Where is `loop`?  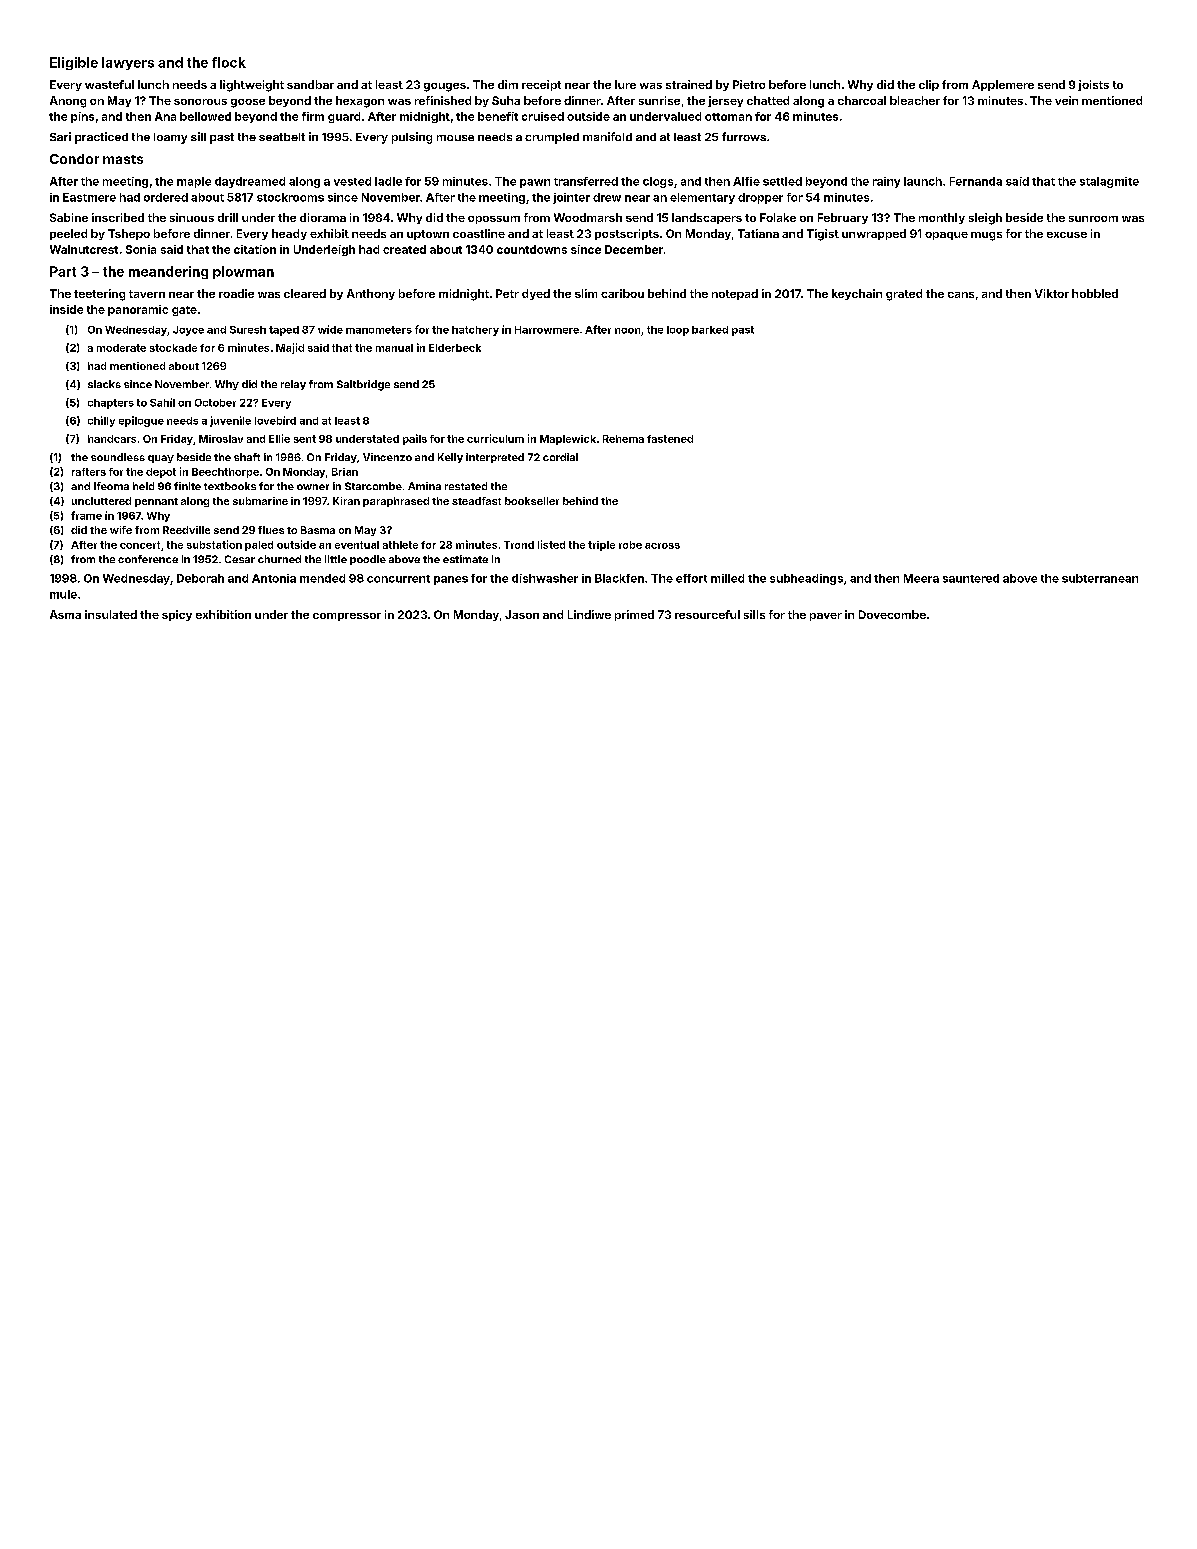 loop is located at coordinates (678, 331).
